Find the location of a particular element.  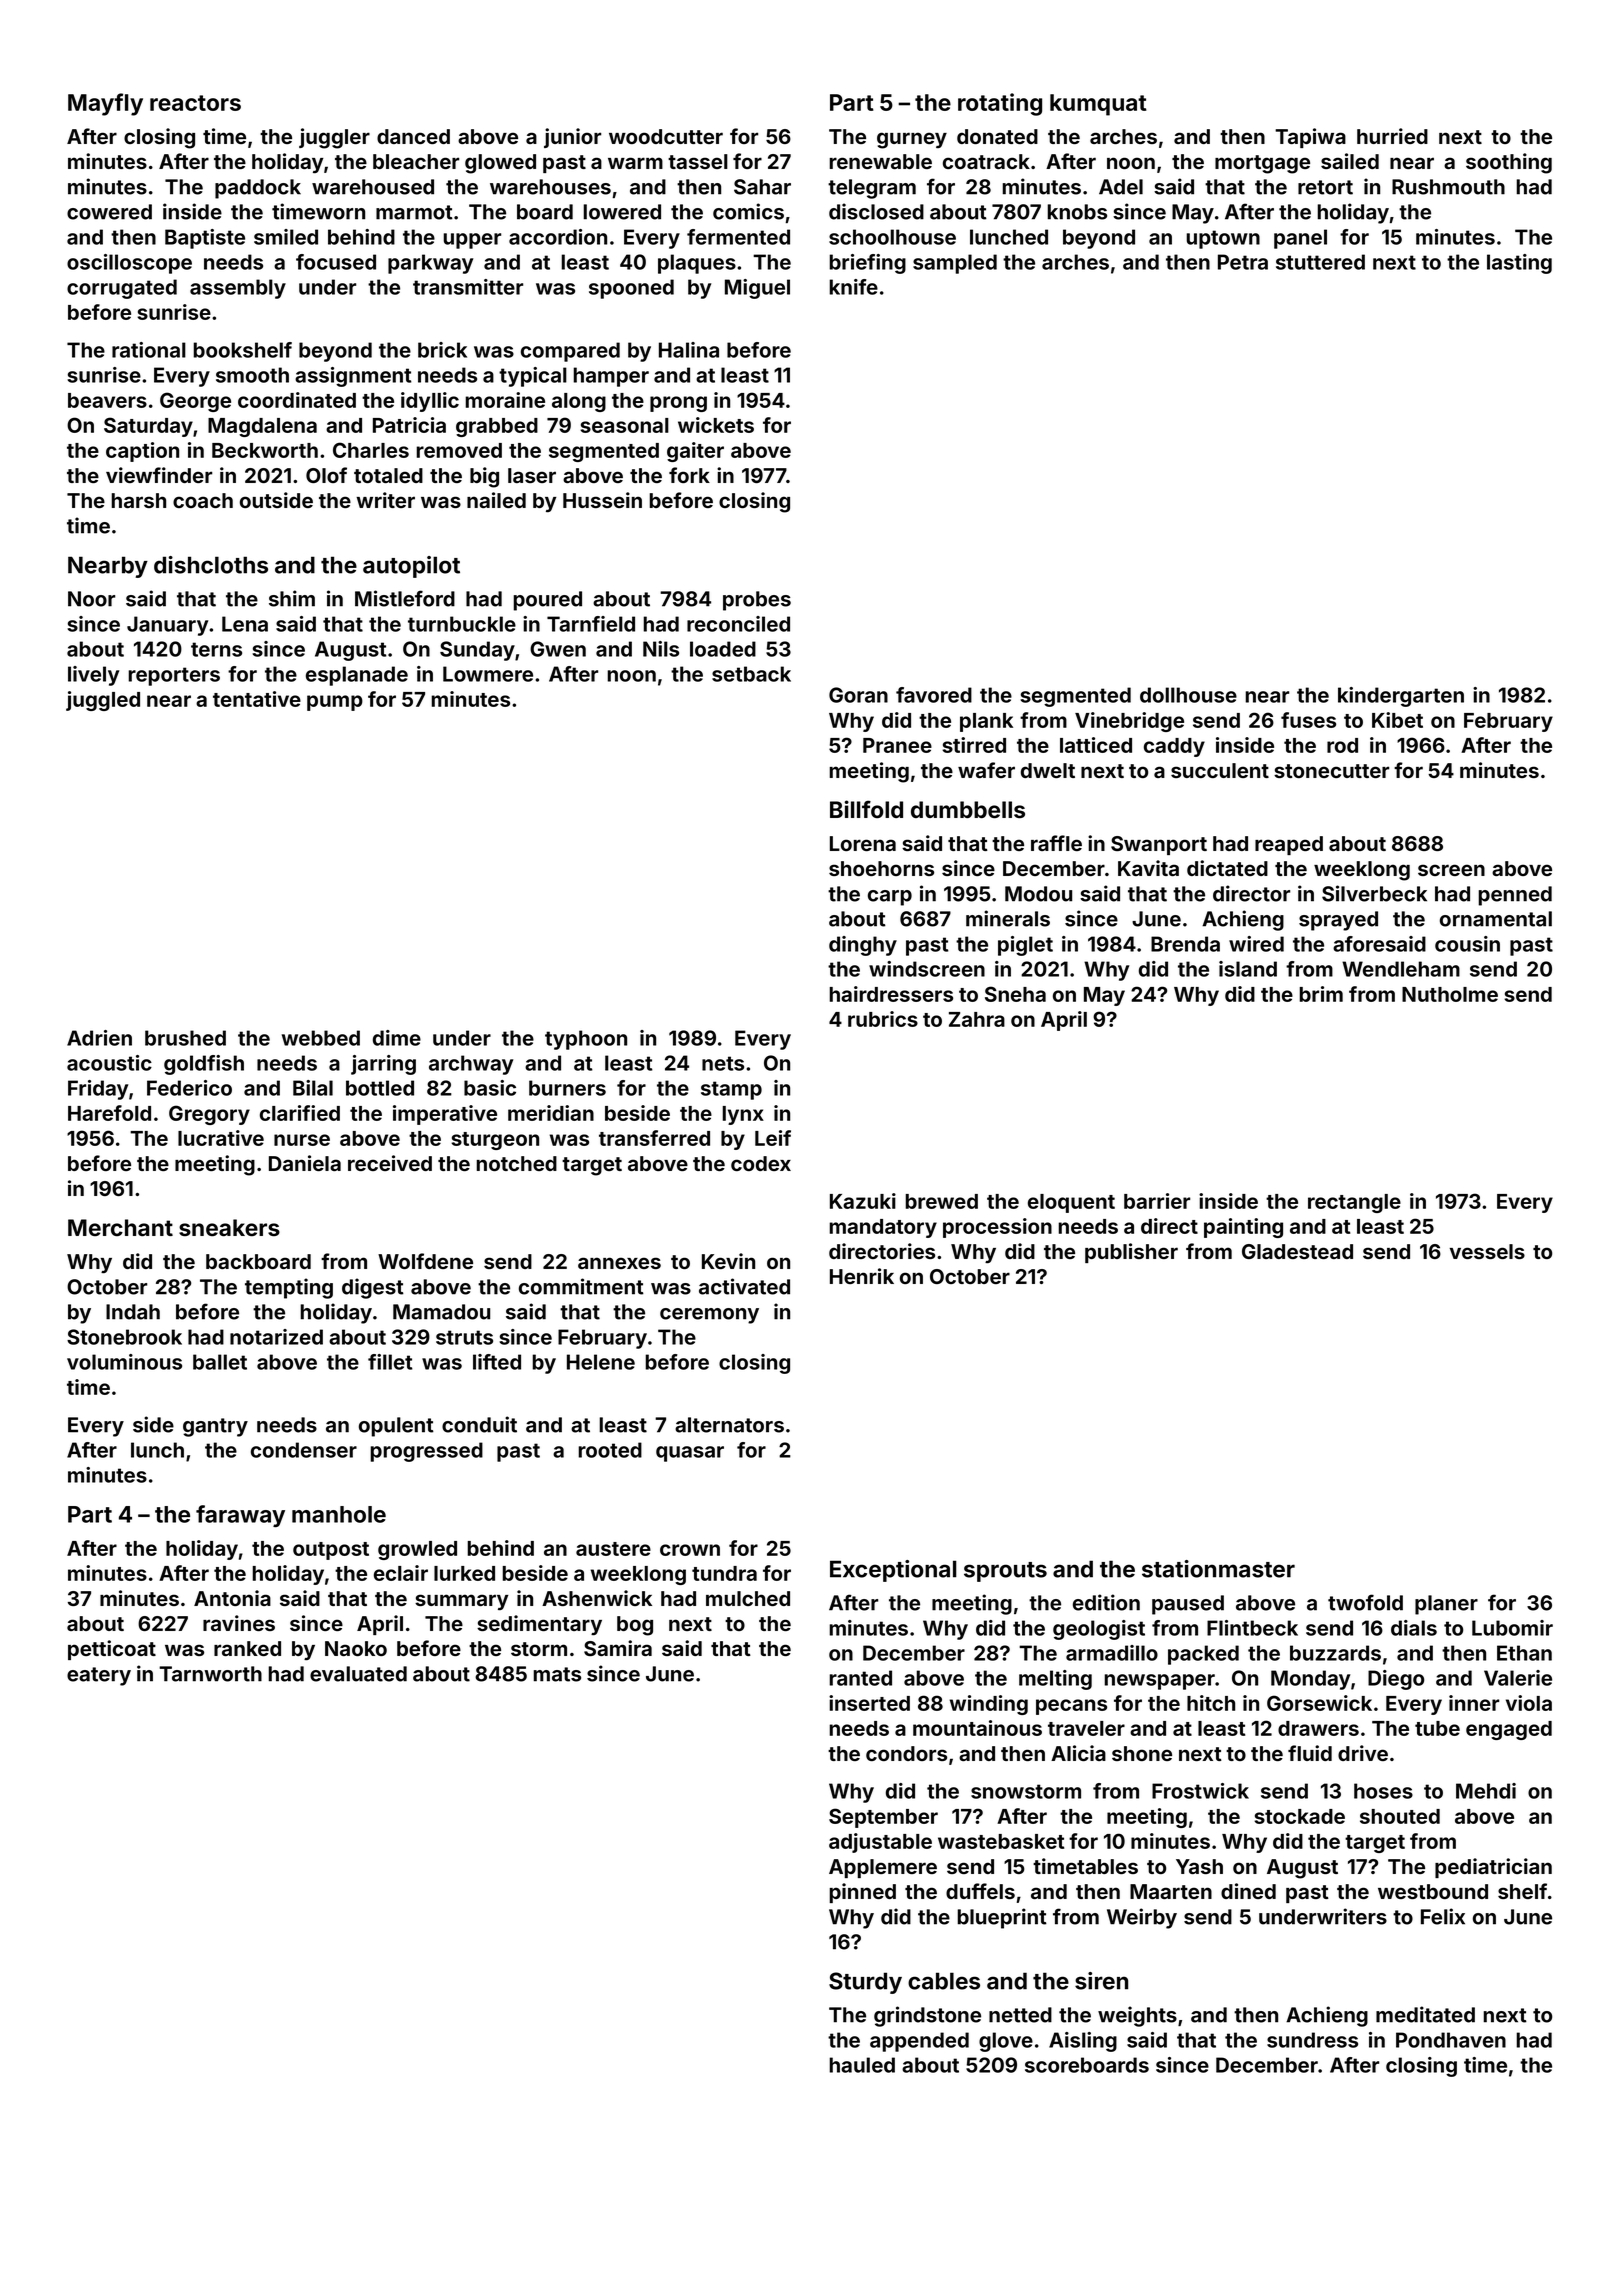

Henrik is located at coordinates (862, 1276).
